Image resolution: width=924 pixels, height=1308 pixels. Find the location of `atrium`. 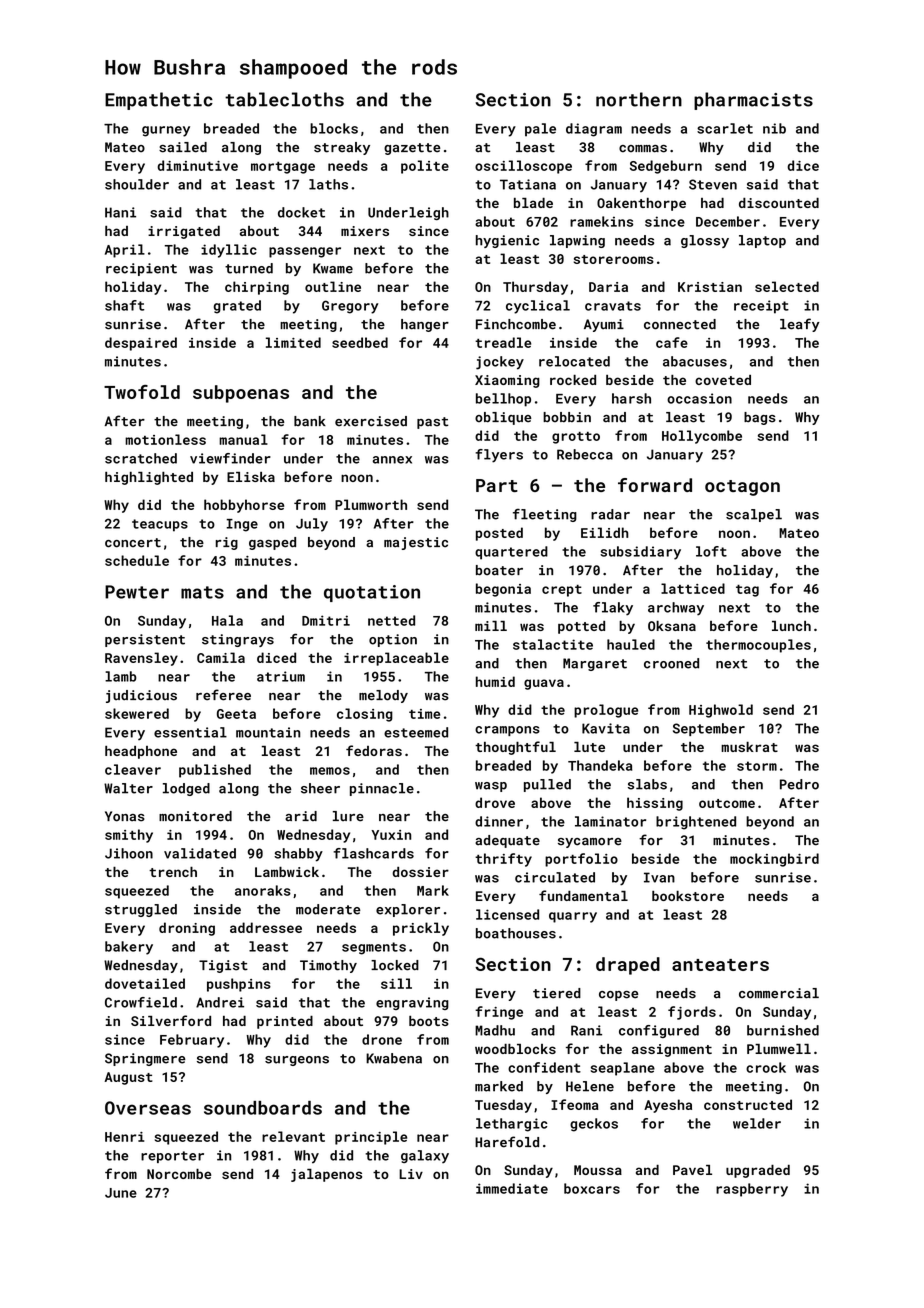

atrium is located at coordinates (281, 676).
